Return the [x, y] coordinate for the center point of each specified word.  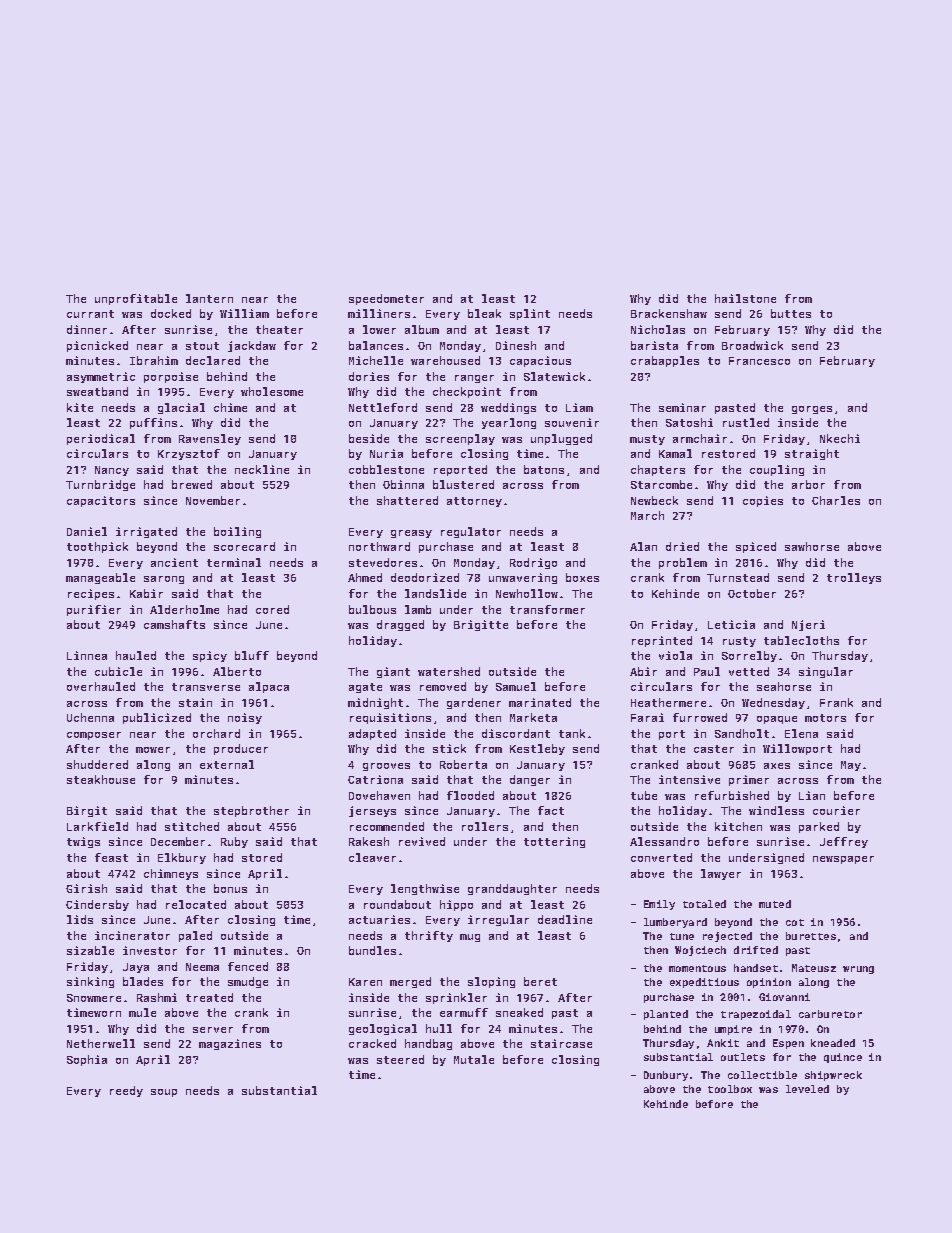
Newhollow [527, 593]
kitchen [738, 826]
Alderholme [184, 609]
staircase [561, 1043]
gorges [812, 410]
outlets [743, 1057]
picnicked [97, 346]
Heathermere [668, 702]
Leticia [731, 624]
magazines [230, 1044]
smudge [248, 982]
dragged [400, 625]
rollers [485, 826]
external [227, 764]
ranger [474, 379]
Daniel [87, 531]
